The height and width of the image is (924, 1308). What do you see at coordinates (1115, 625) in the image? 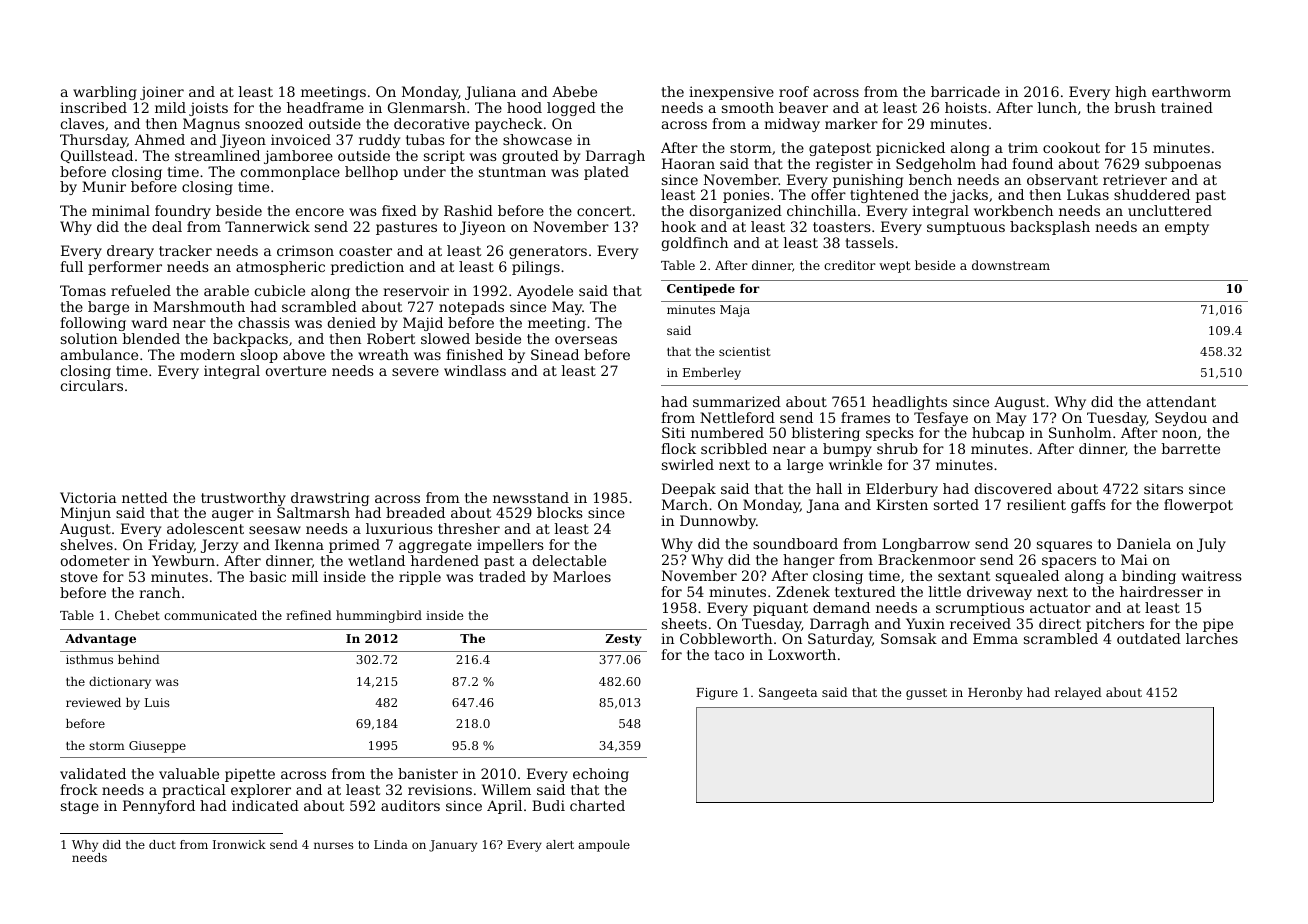
I see `pitchers` at bounding box center [1115, 625].
